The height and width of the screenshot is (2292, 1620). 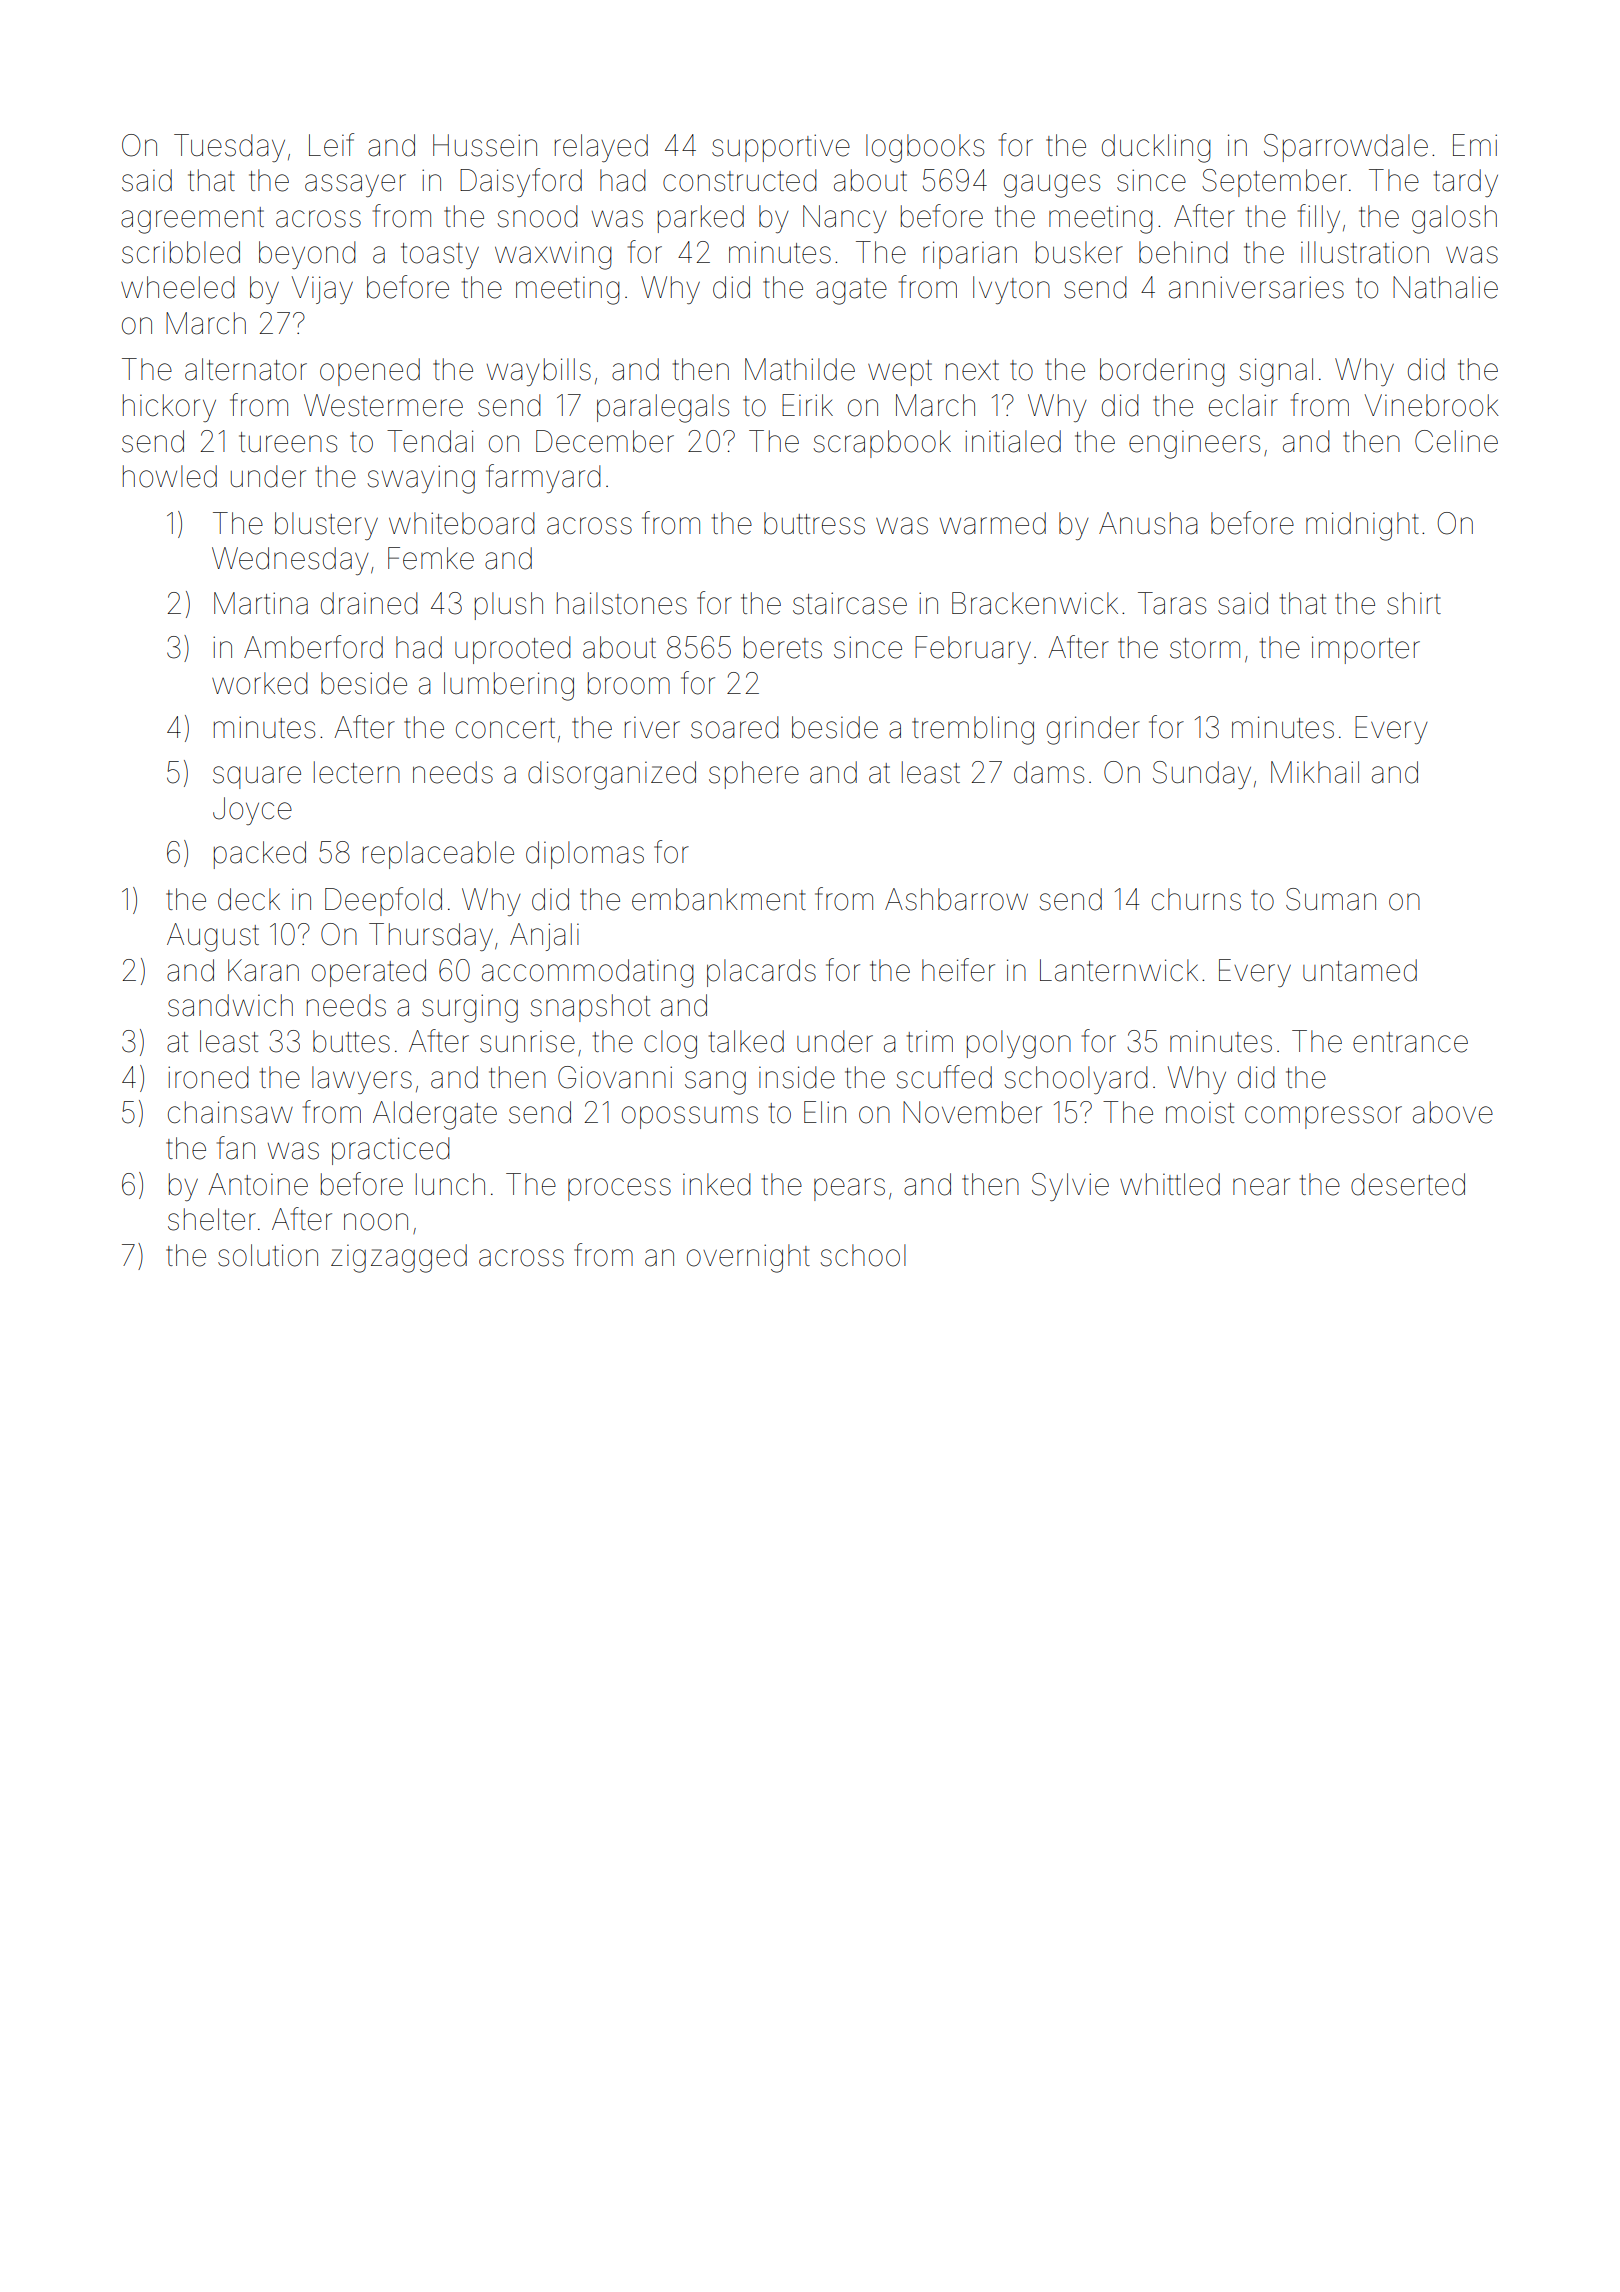 What do you see at coordinates (601, 148) in the screenshot?
I see `relayed` at bounding box center [601, 148].
